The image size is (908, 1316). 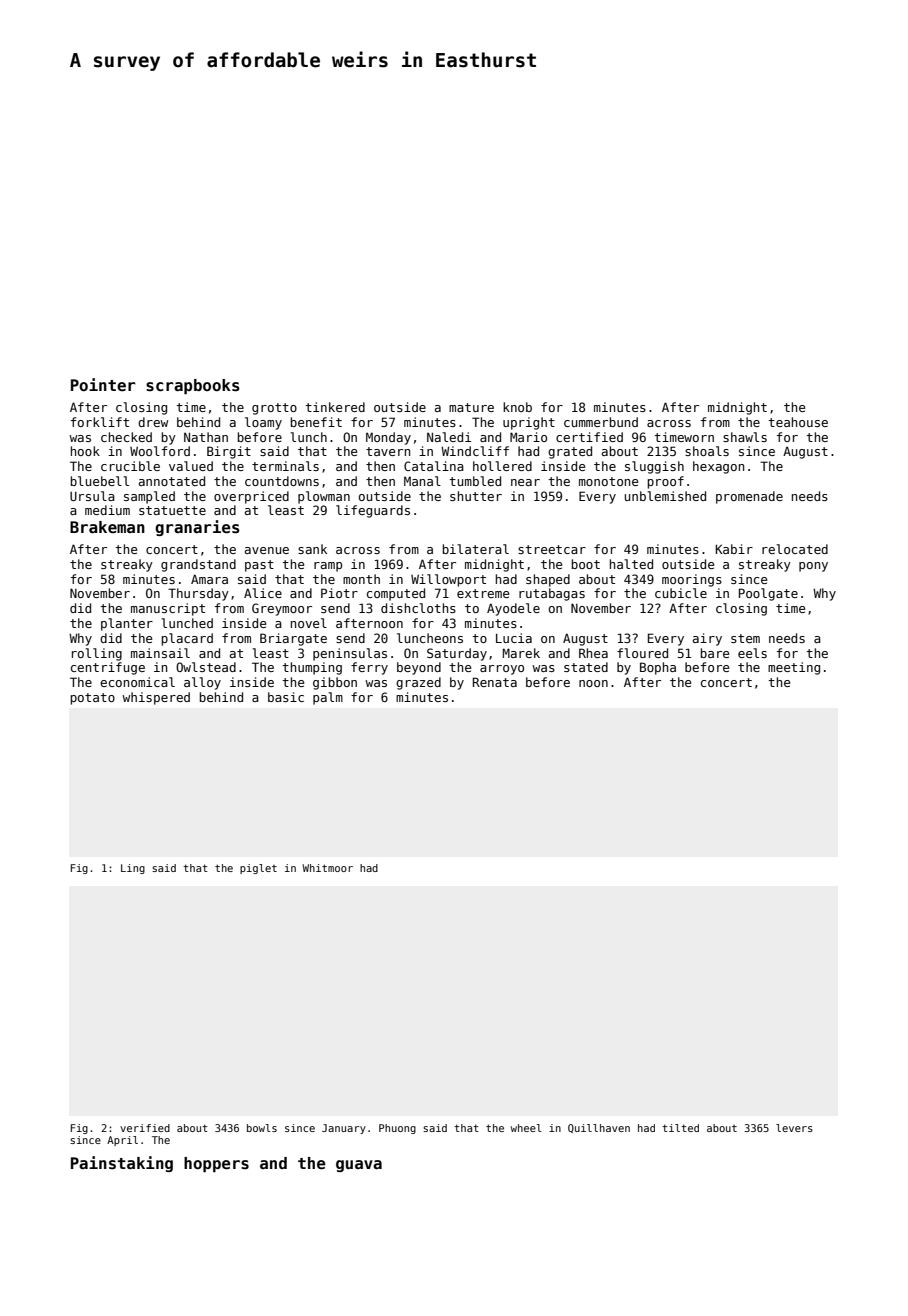 I want to click on mature, so click(x=471, y=407).
